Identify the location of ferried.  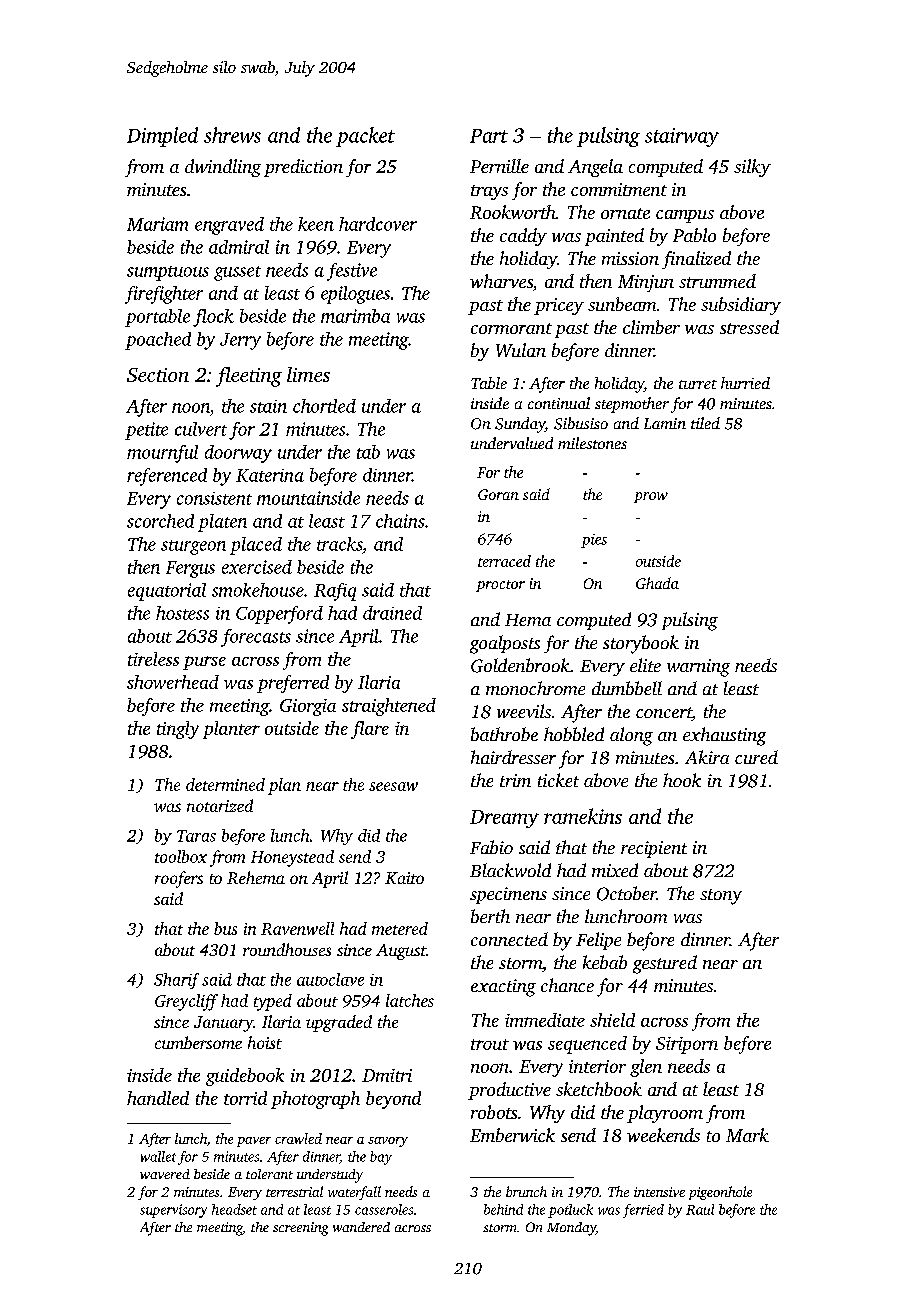
(643, 1211).
